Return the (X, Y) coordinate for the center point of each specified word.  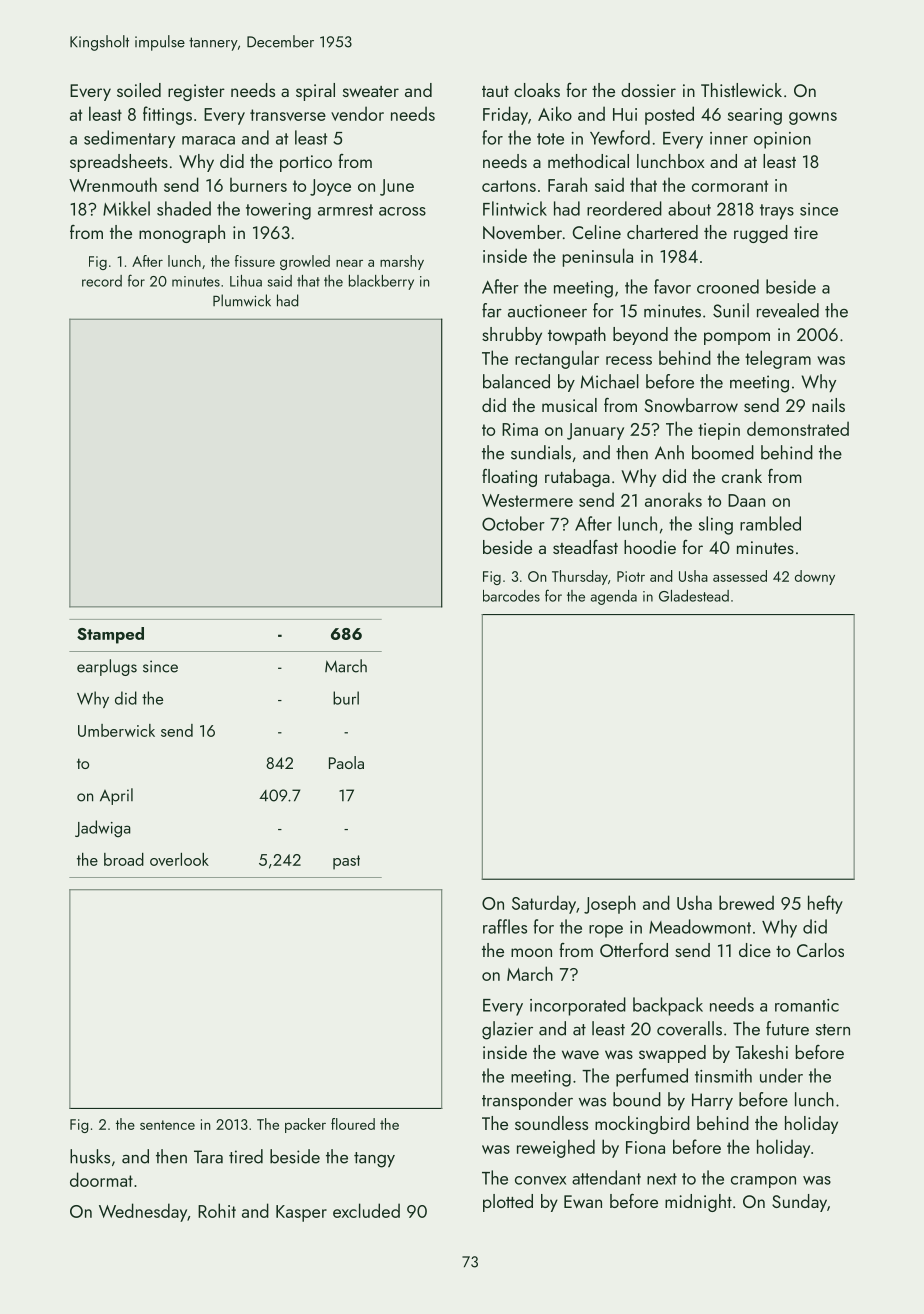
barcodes (511, 596)
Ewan (583, 1201)
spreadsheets (119, 163)
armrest (345, 210)
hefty (825, 904)
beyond (640, 336)
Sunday (799, 1203)
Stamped (110, 635)
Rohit (217, 1210)
